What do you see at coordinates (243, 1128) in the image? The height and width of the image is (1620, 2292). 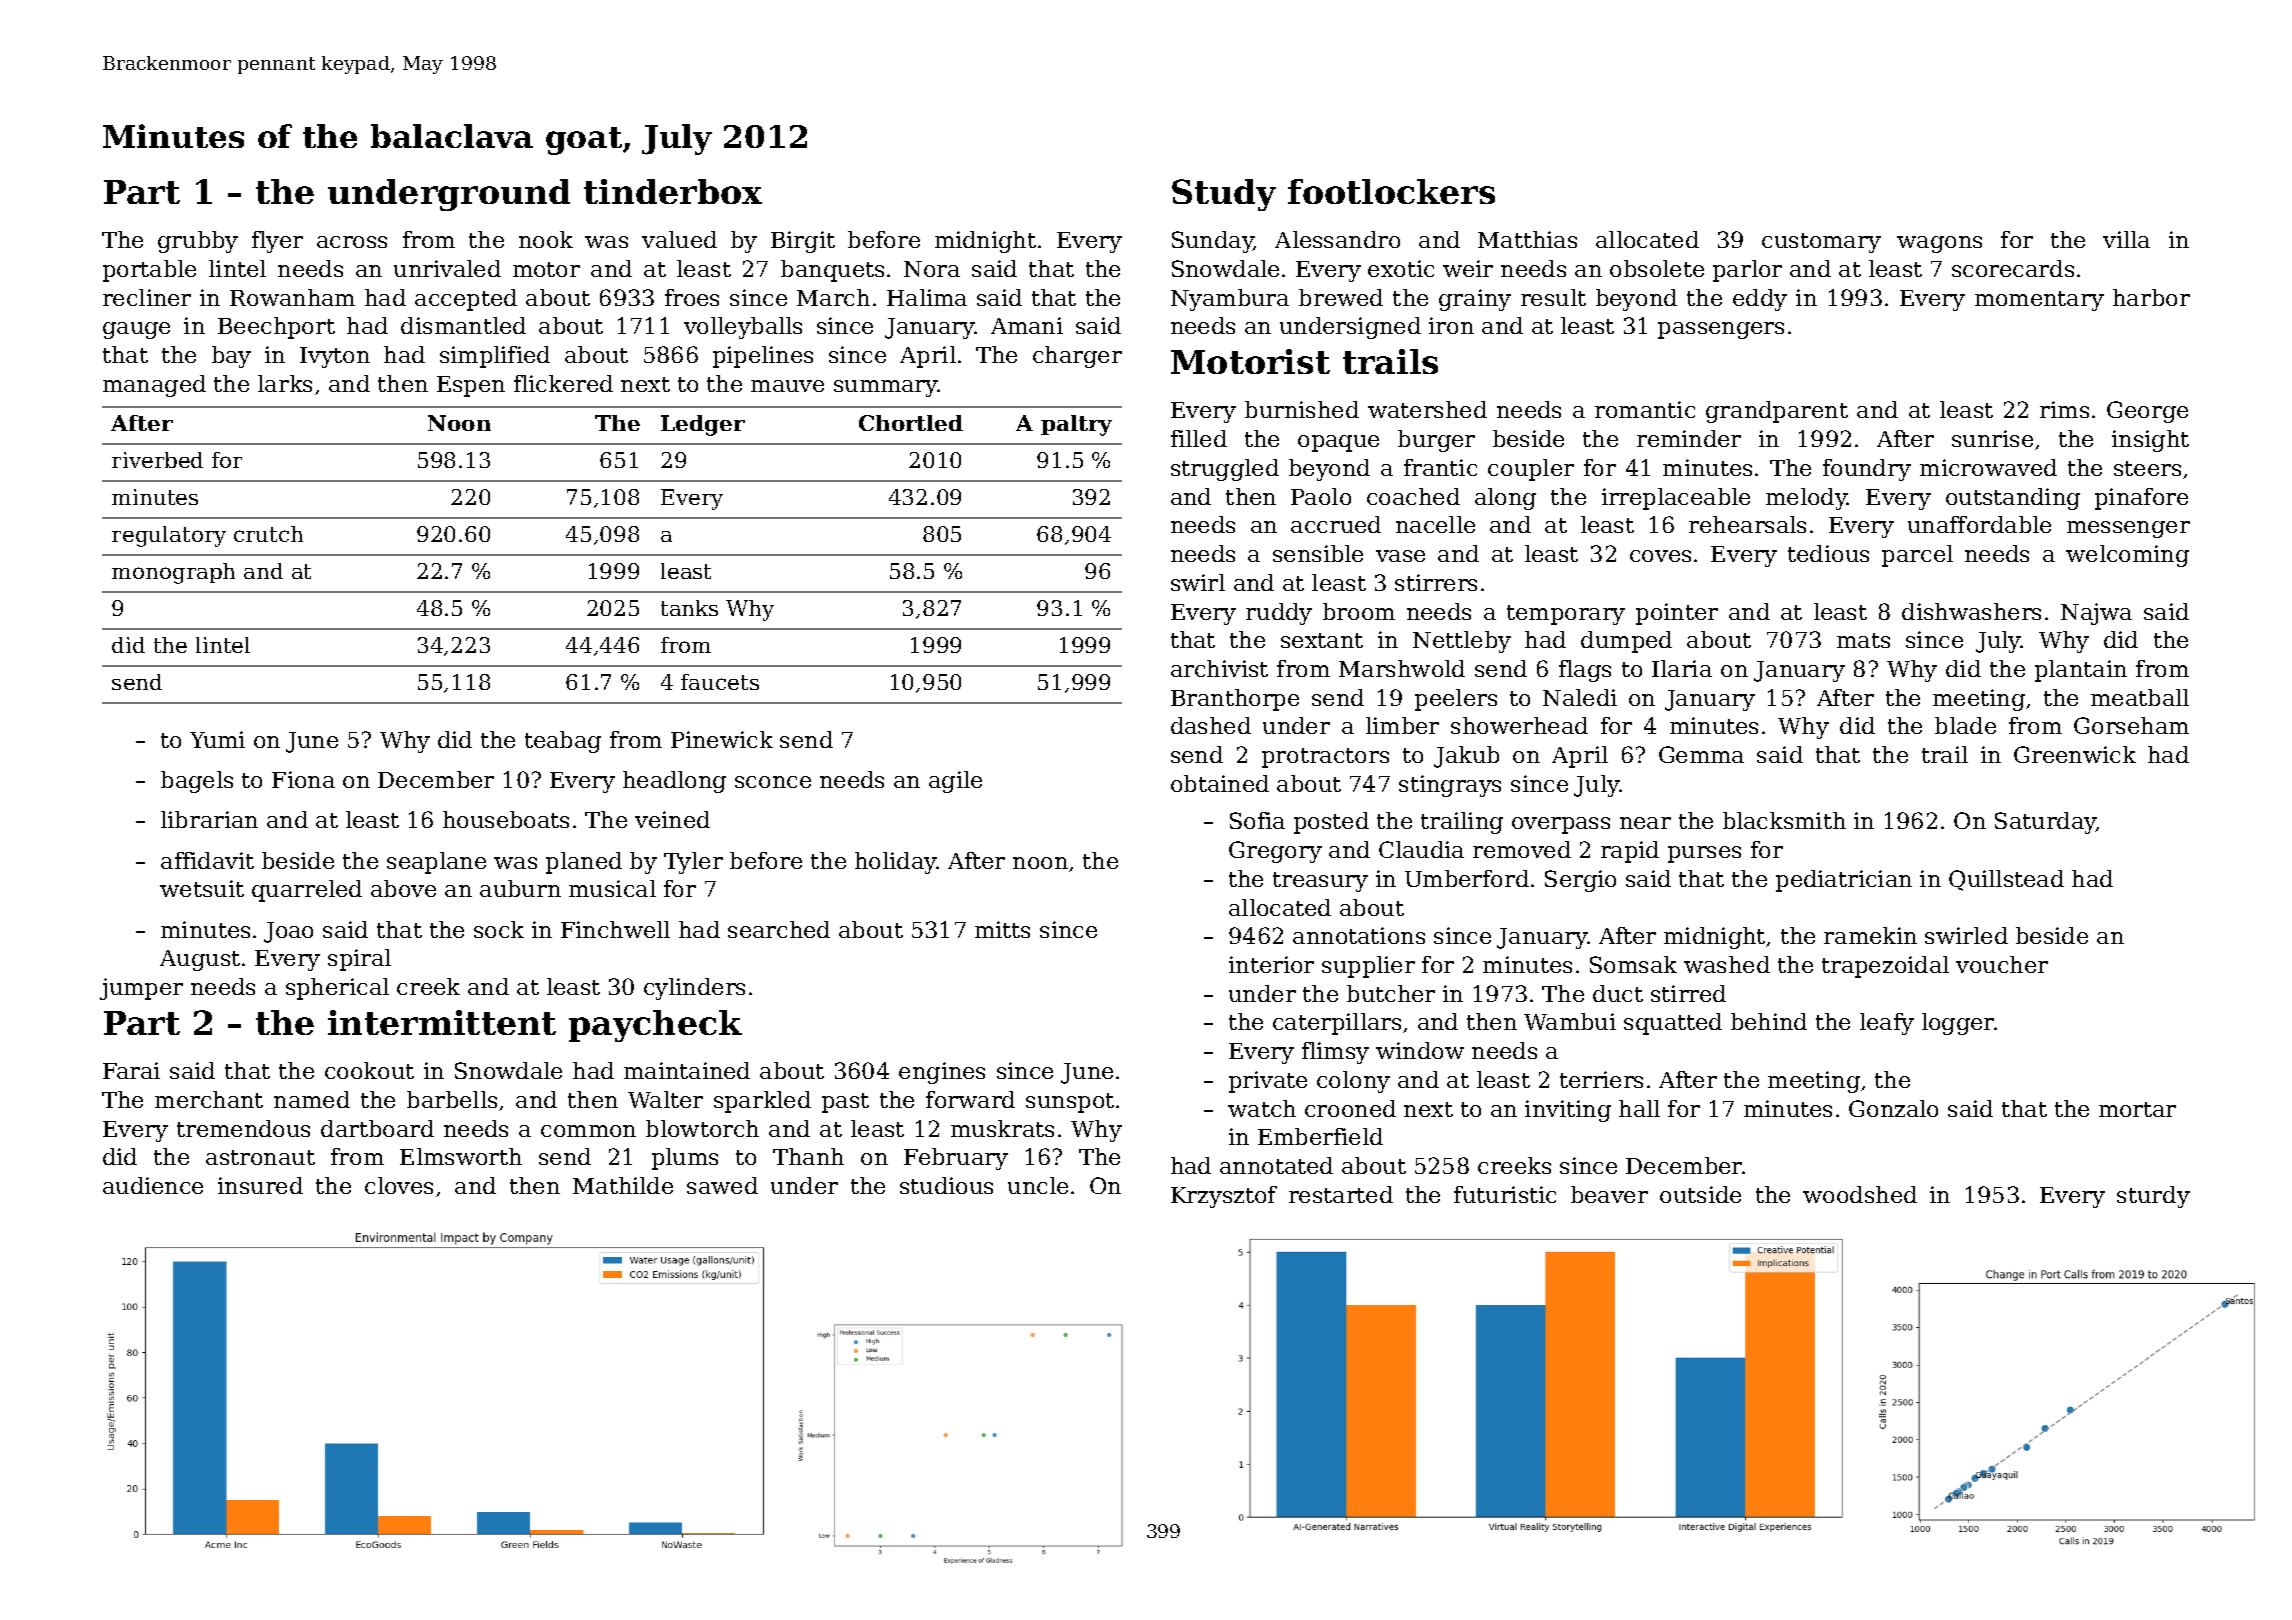 I see `tremendous` at bounding box center [243, 1128].
